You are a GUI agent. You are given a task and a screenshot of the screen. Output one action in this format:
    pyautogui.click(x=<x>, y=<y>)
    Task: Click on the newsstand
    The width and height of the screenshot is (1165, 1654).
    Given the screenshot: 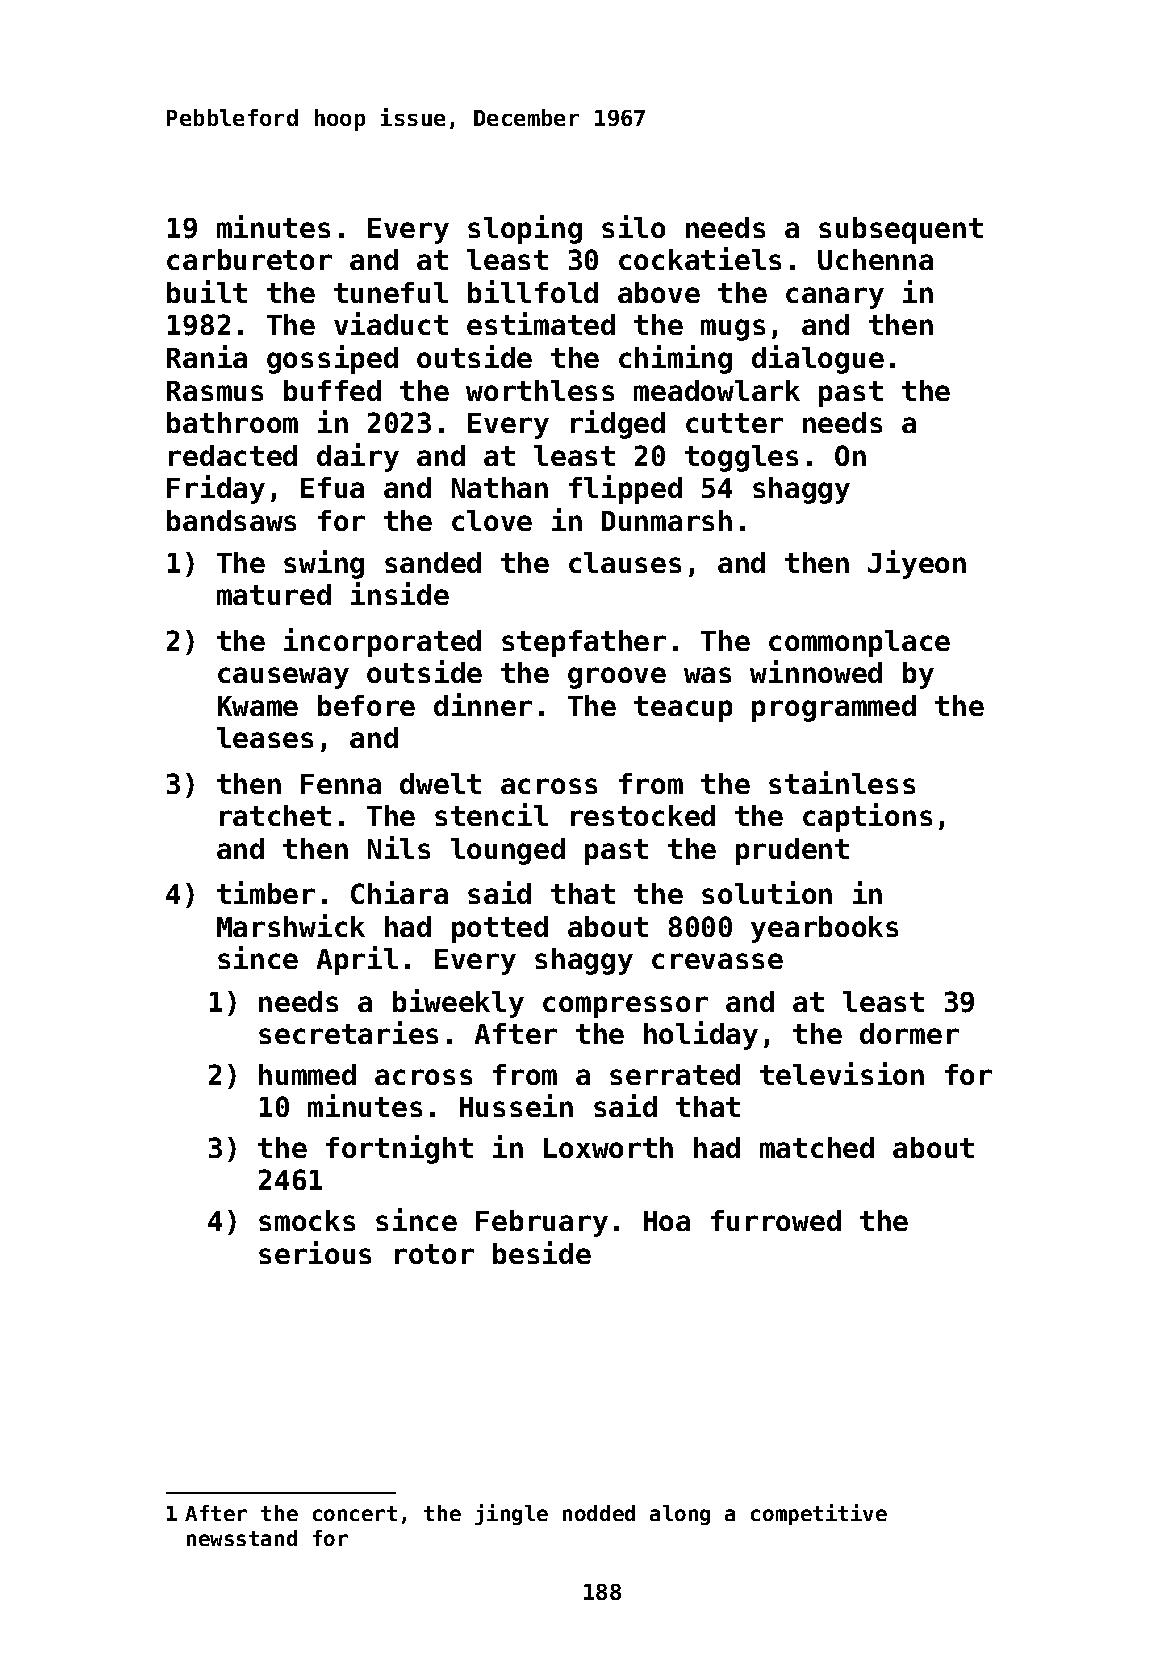 What is the action you would take?
    pyautogui.click(x=242, y=1538)
